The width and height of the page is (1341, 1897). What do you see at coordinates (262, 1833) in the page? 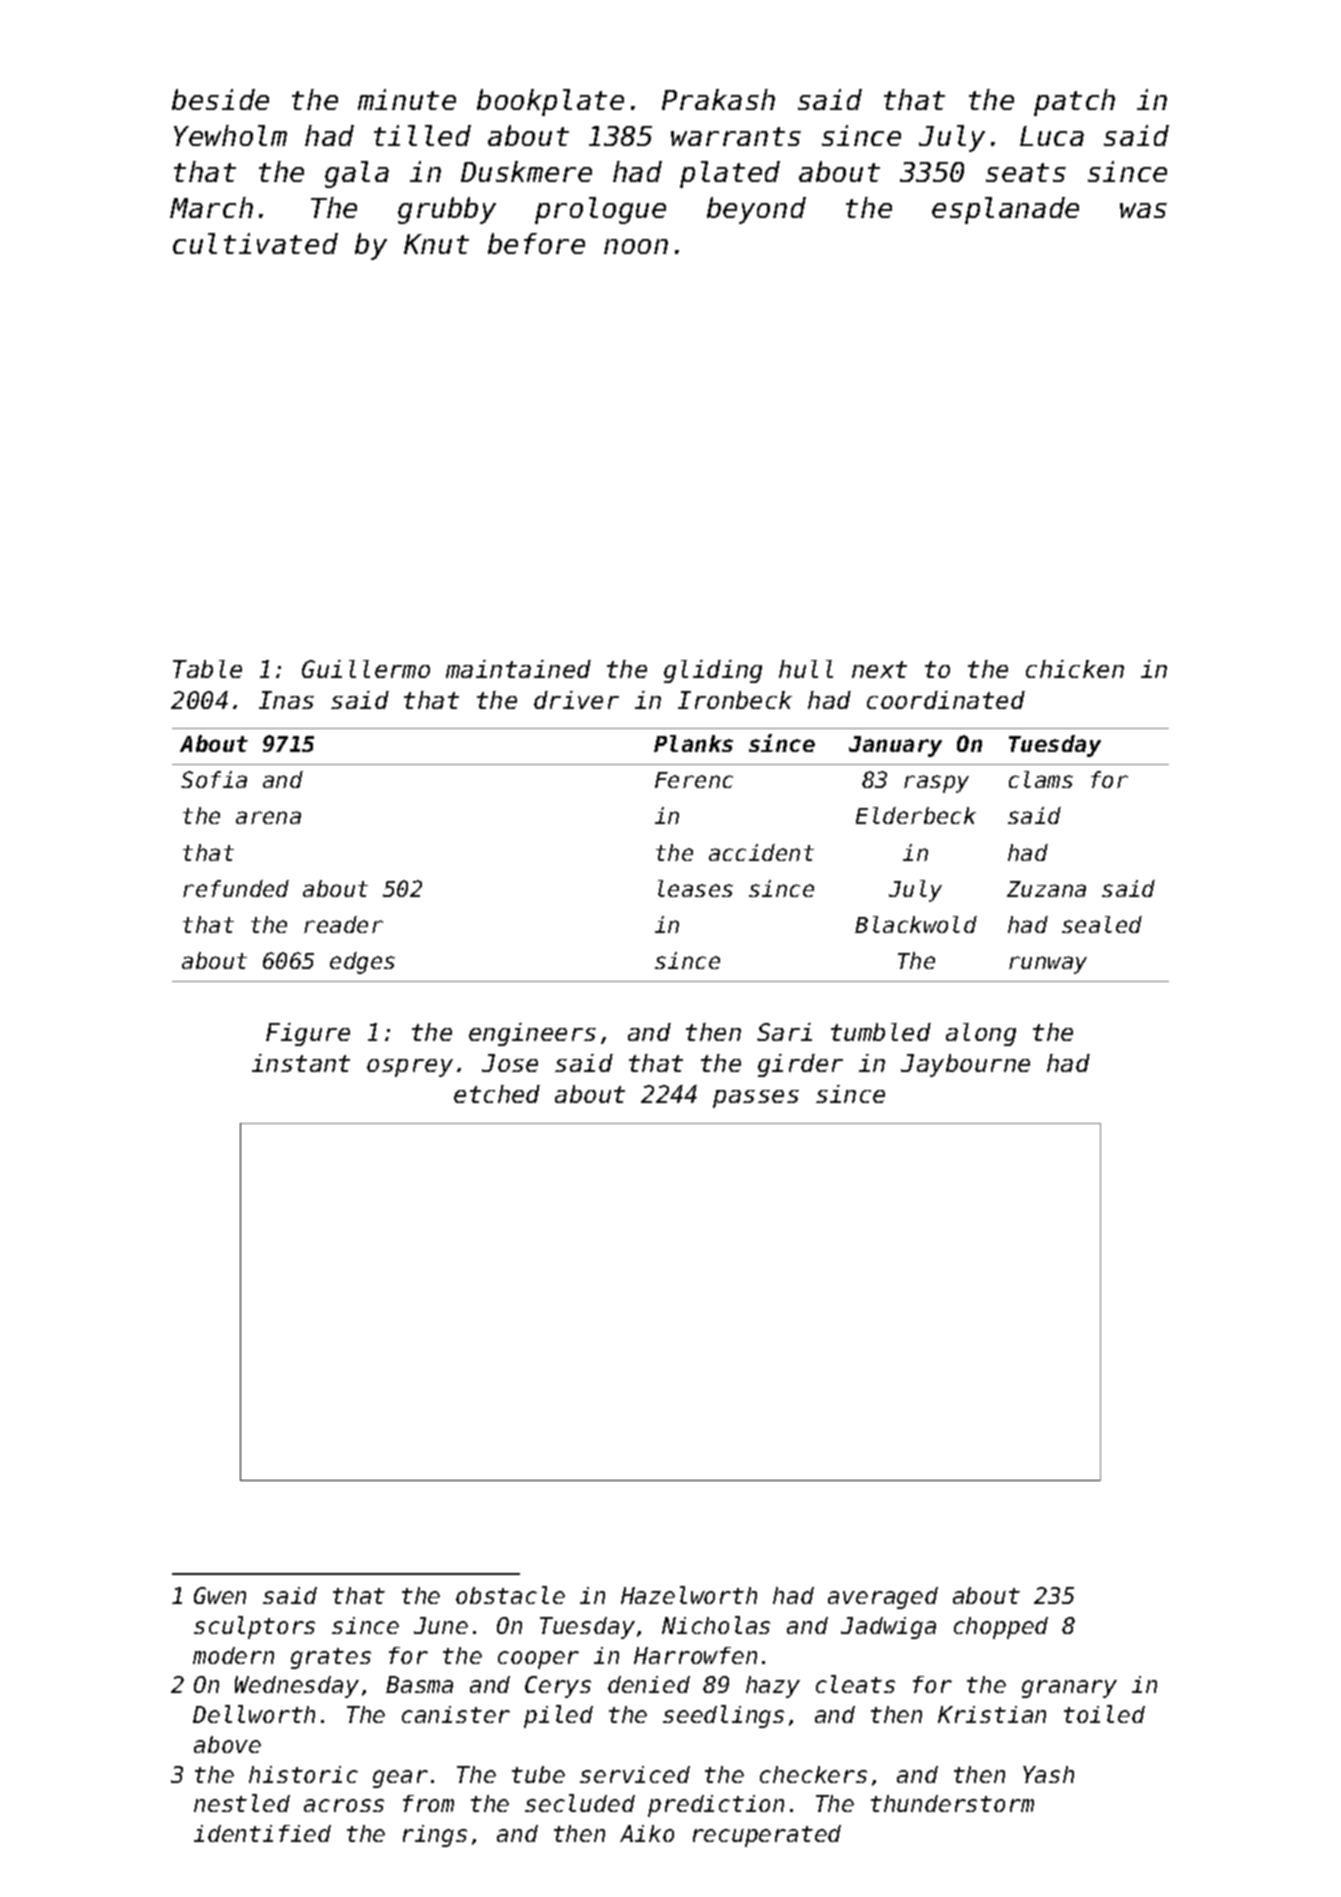
I see `identified` at bounding box center [262, 1833].
